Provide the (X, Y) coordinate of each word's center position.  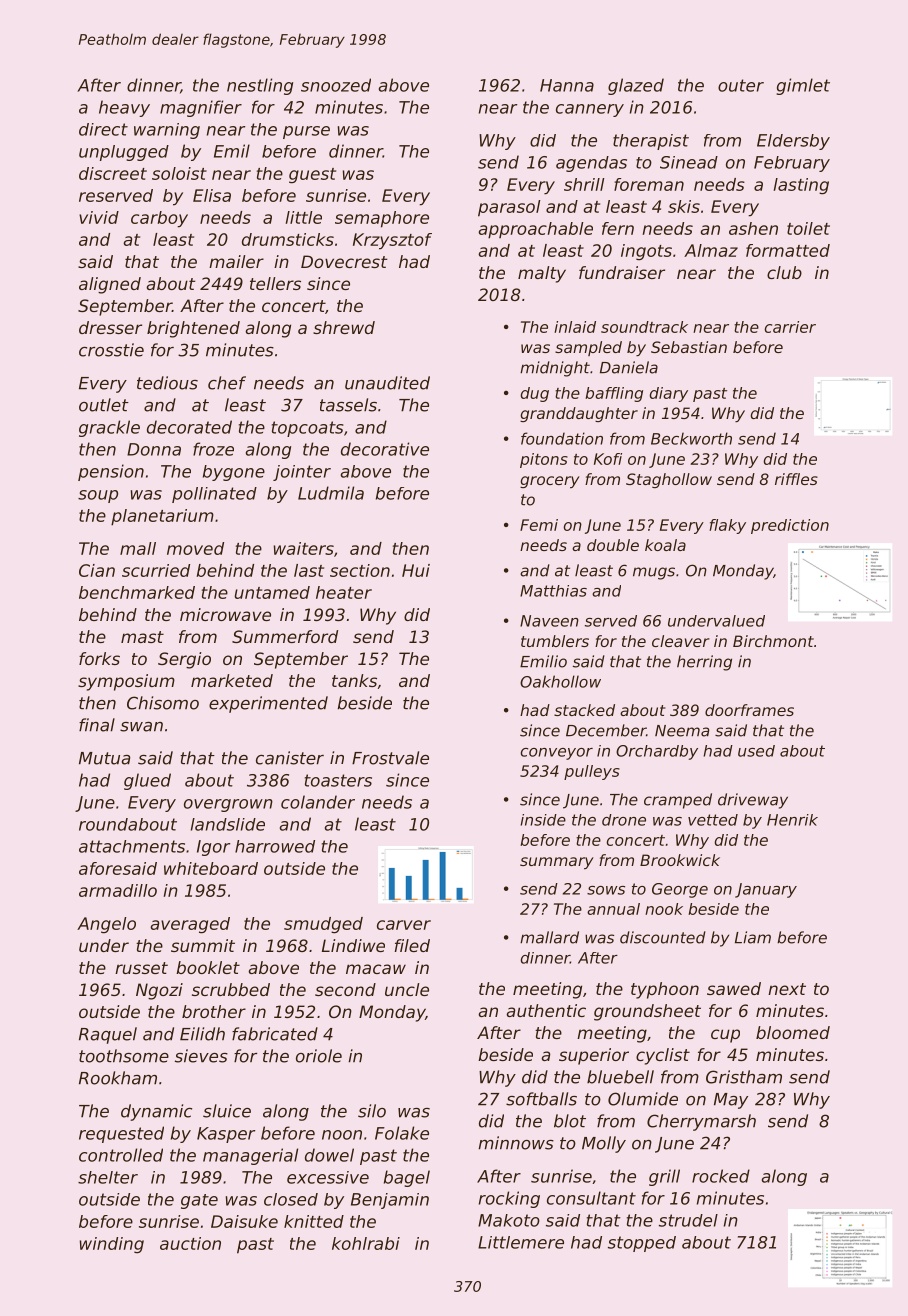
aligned (110, 285)
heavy (124, 108)
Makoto (509, 1220)
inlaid (575, 327)
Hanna (567, 85)
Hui (416, 570)
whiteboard (211, 868)
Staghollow (669, 480)
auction (190, 1243)
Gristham (744, 1077)
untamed (272, 592)
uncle (407, 989)
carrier (790, 327)
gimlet (803, 86)
